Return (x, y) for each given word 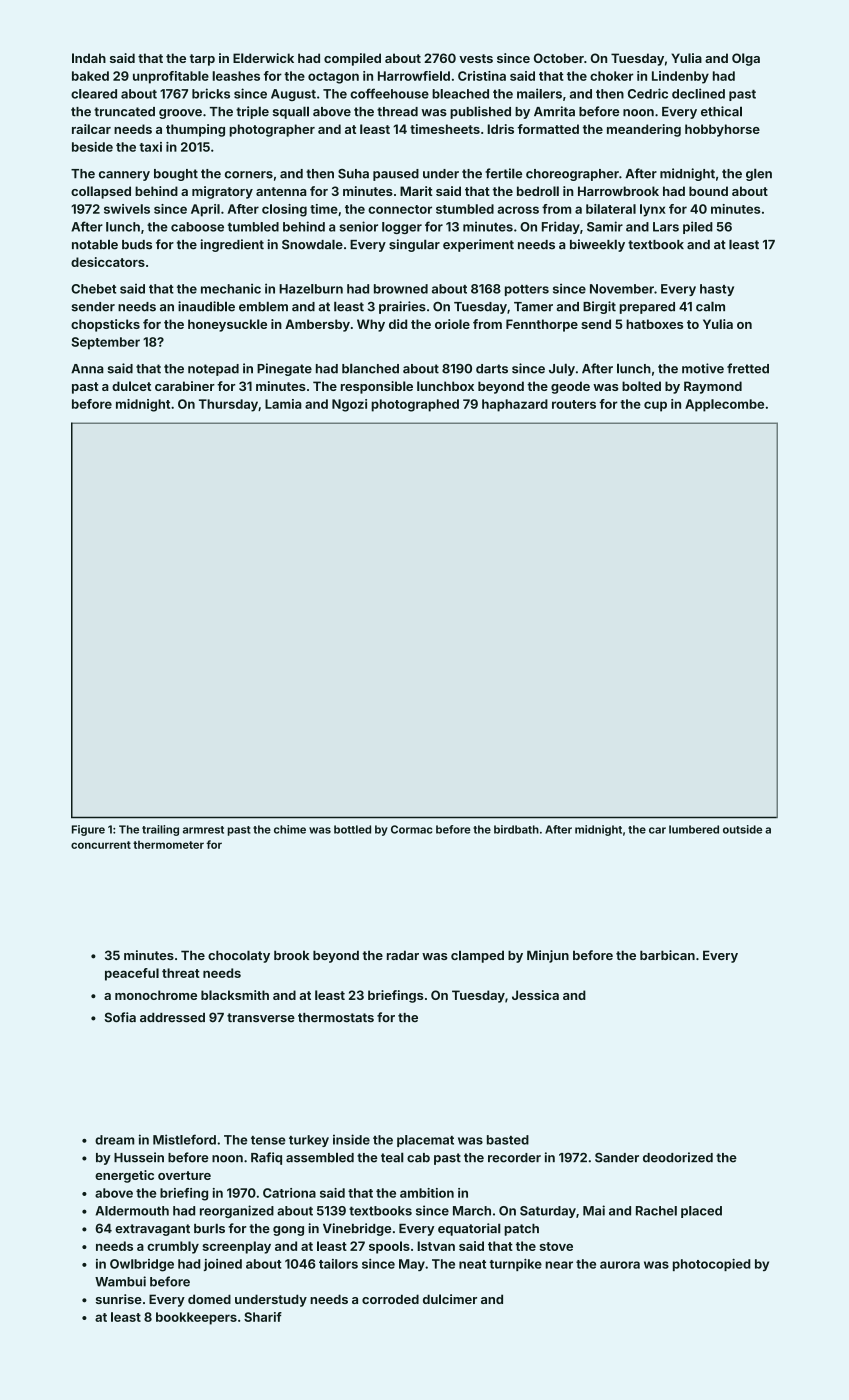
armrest (203, 830)
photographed (415, 405)
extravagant (152, 1230)
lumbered (694, 829)
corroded (390, 1299)
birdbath (516, 829)
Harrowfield (414, 76)
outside (742, 829)
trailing (160, 830)
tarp (202, 60)
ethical (721, 111)
